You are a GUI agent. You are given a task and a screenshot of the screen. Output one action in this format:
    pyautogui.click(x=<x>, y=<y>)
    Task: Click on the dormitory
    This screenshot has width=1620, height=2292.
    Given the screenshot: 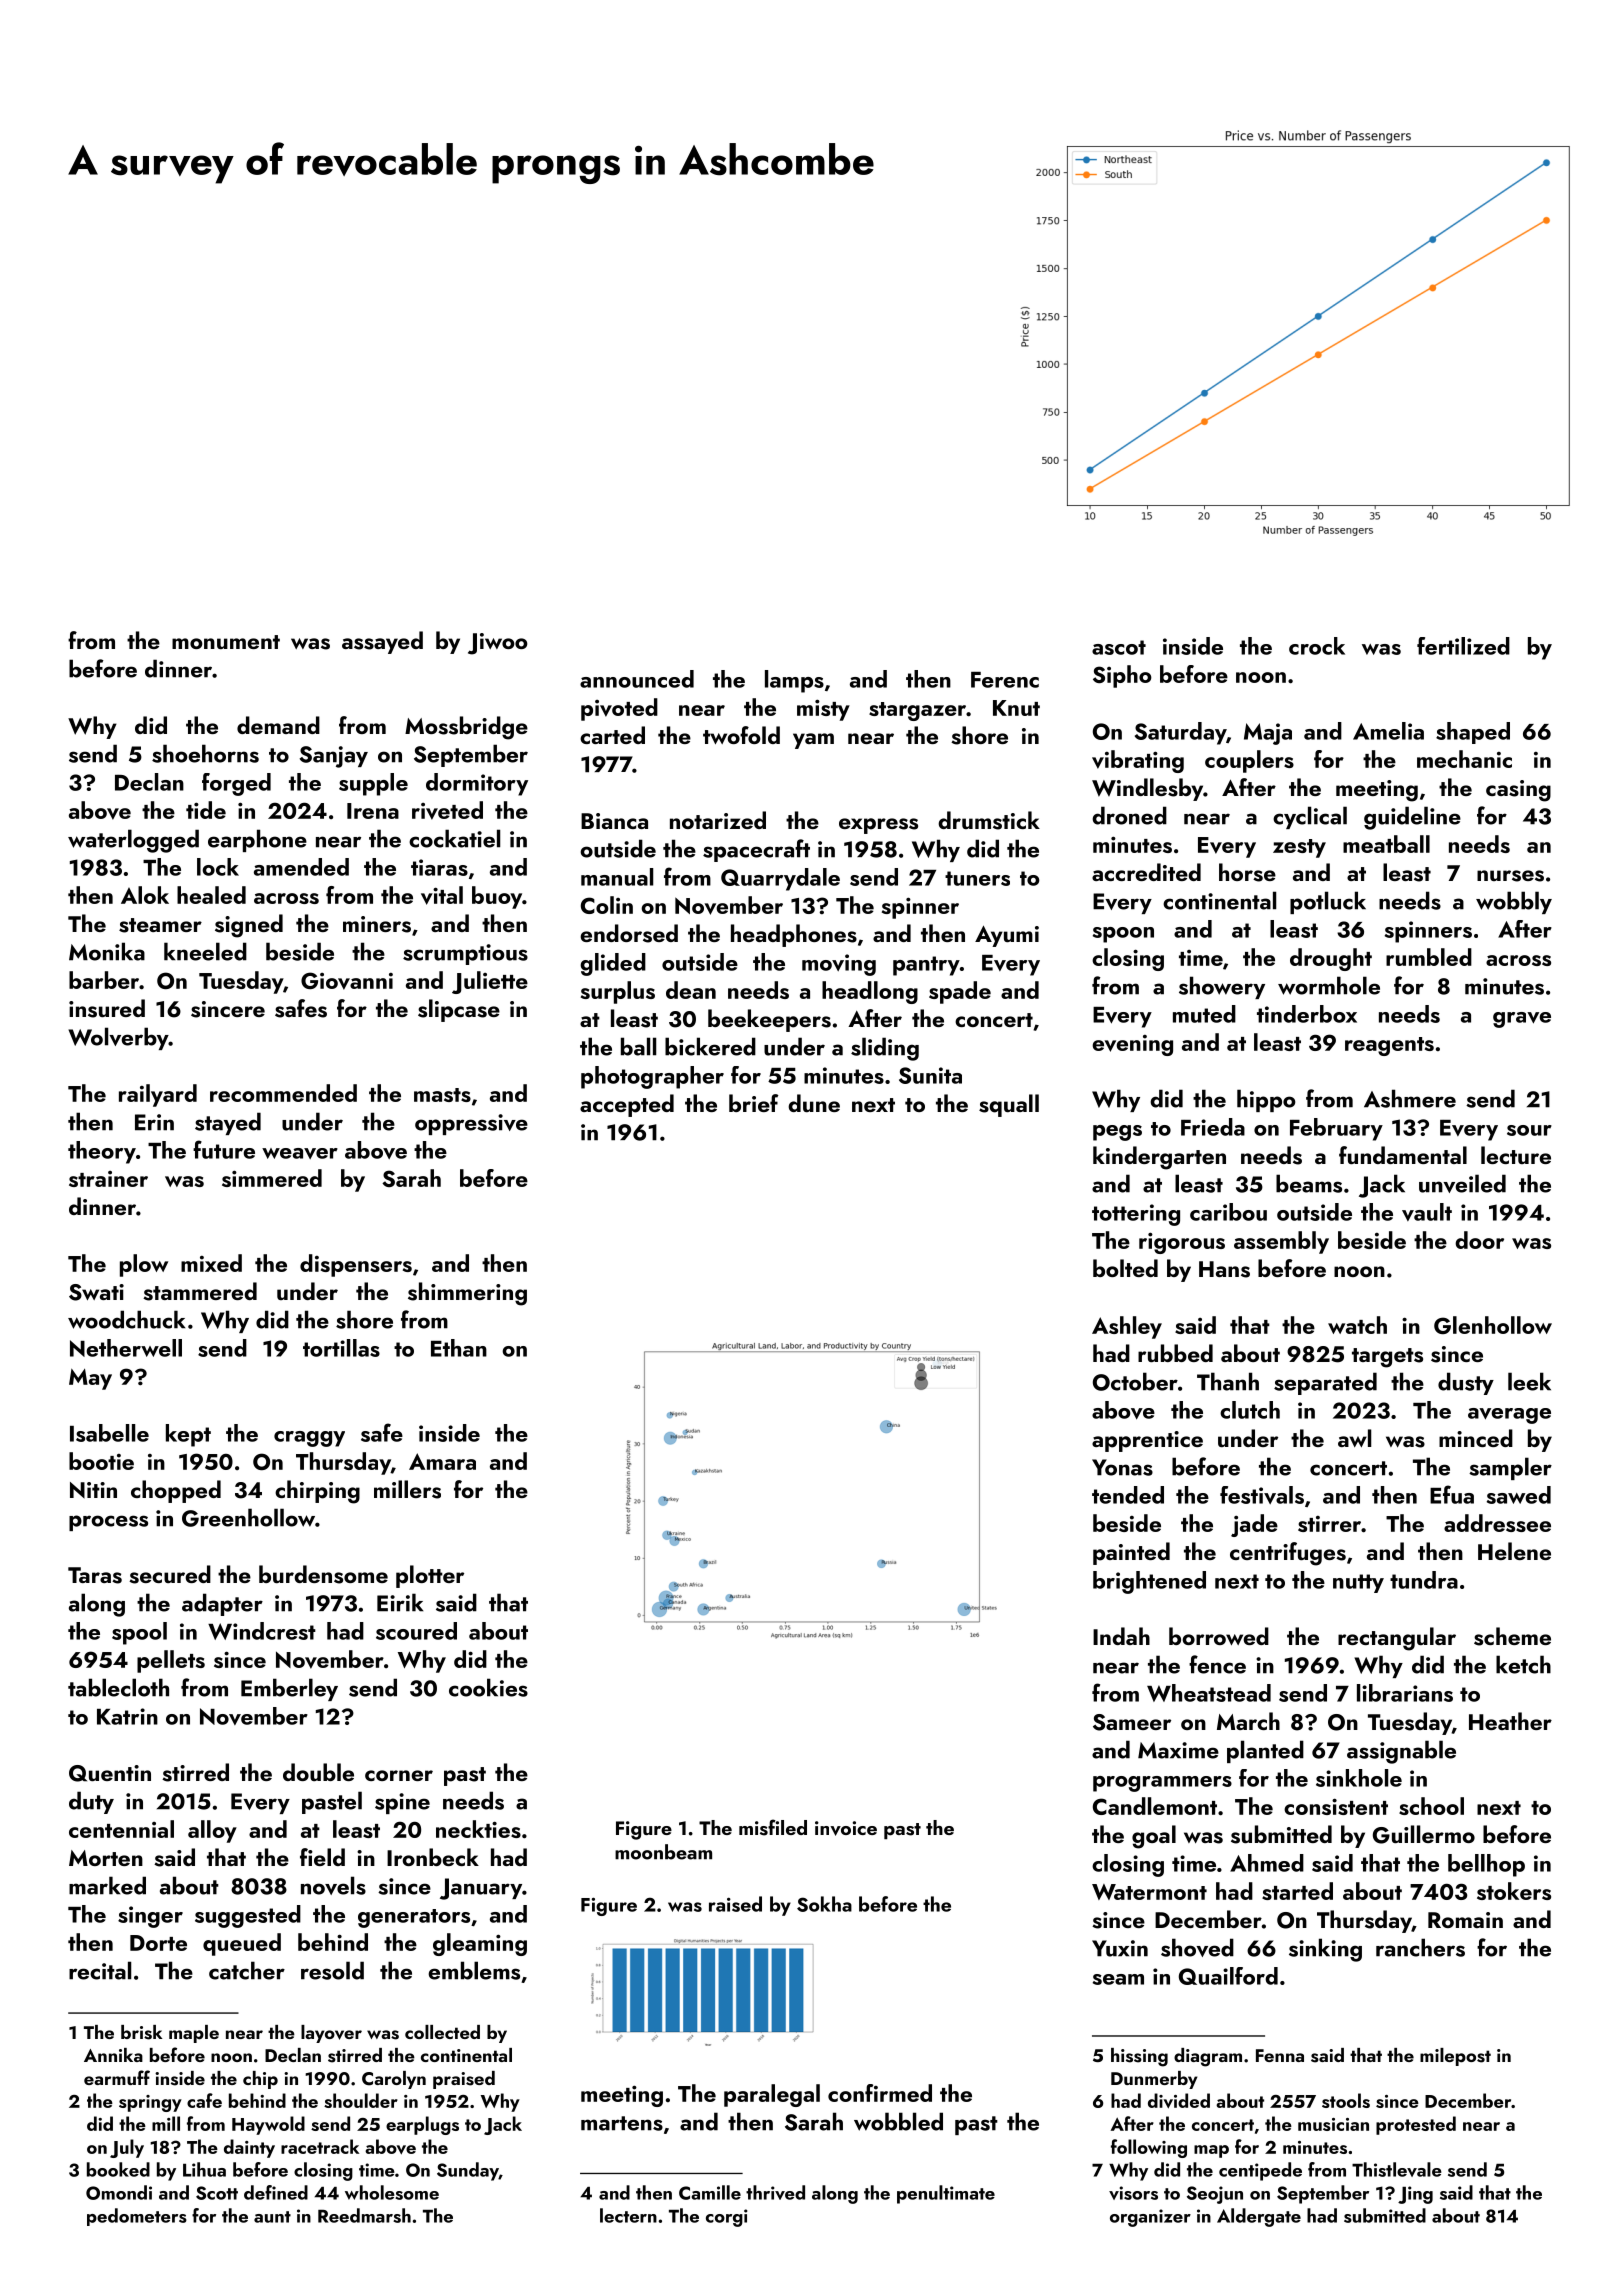 What is the action you would take?
    pyautogui.click(x=477, y=784)
